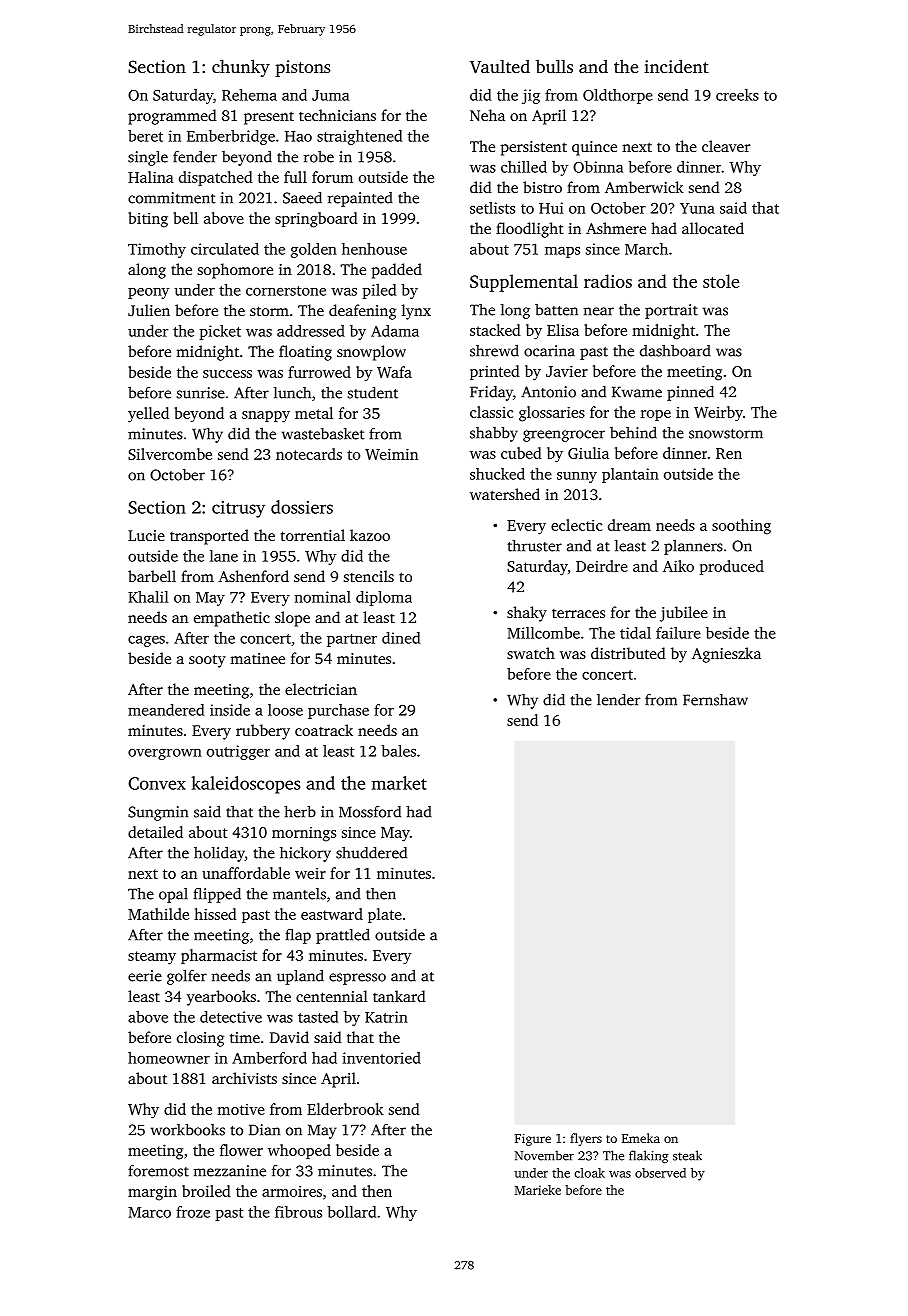  What do you see at coordinates (527, 614) in the screenshot?
I see `shaky` at bounding box center [527, 614].
